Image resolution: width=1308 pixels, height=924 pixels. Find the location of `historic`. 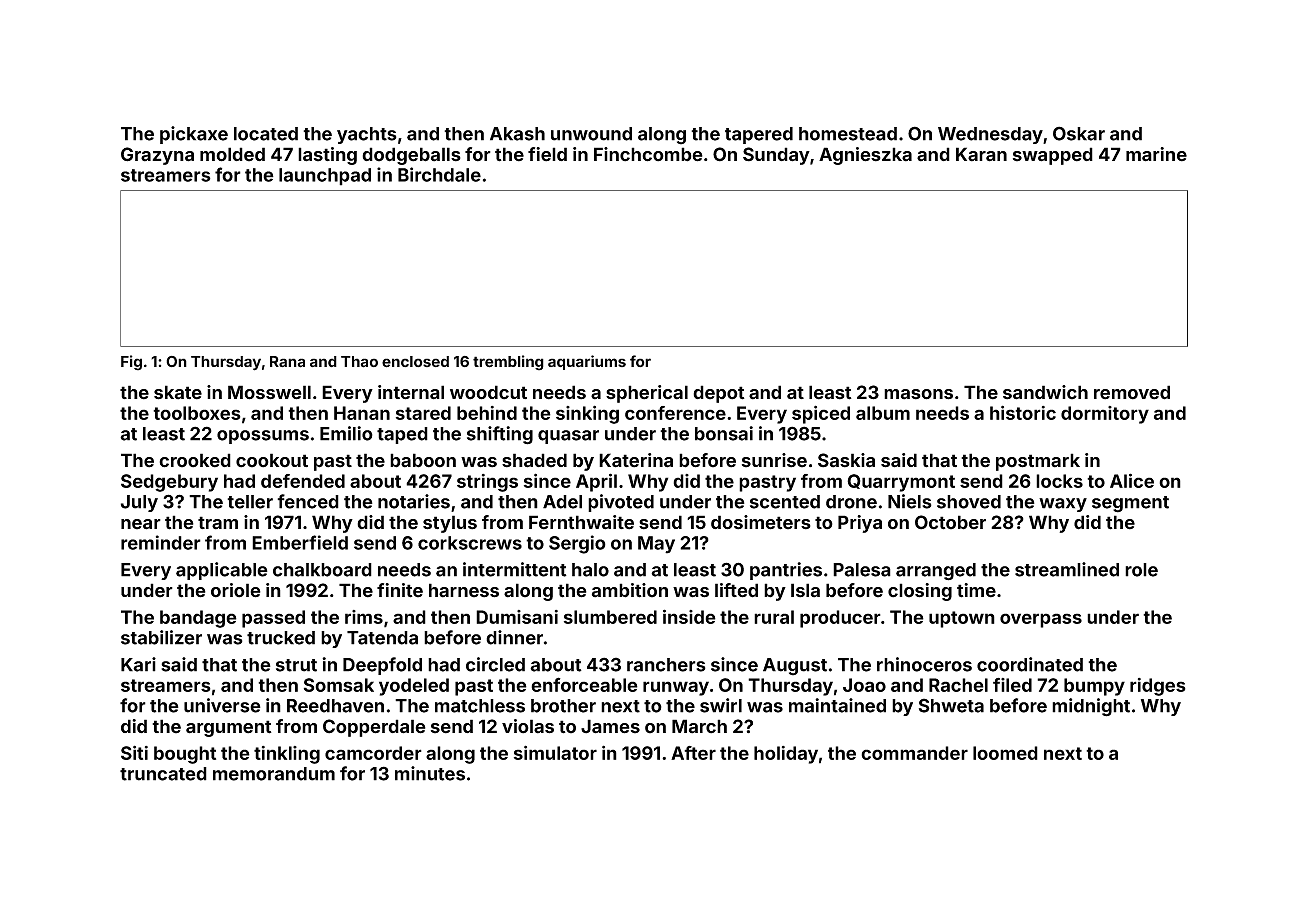

historic is located at coordinates (1023, 412).
